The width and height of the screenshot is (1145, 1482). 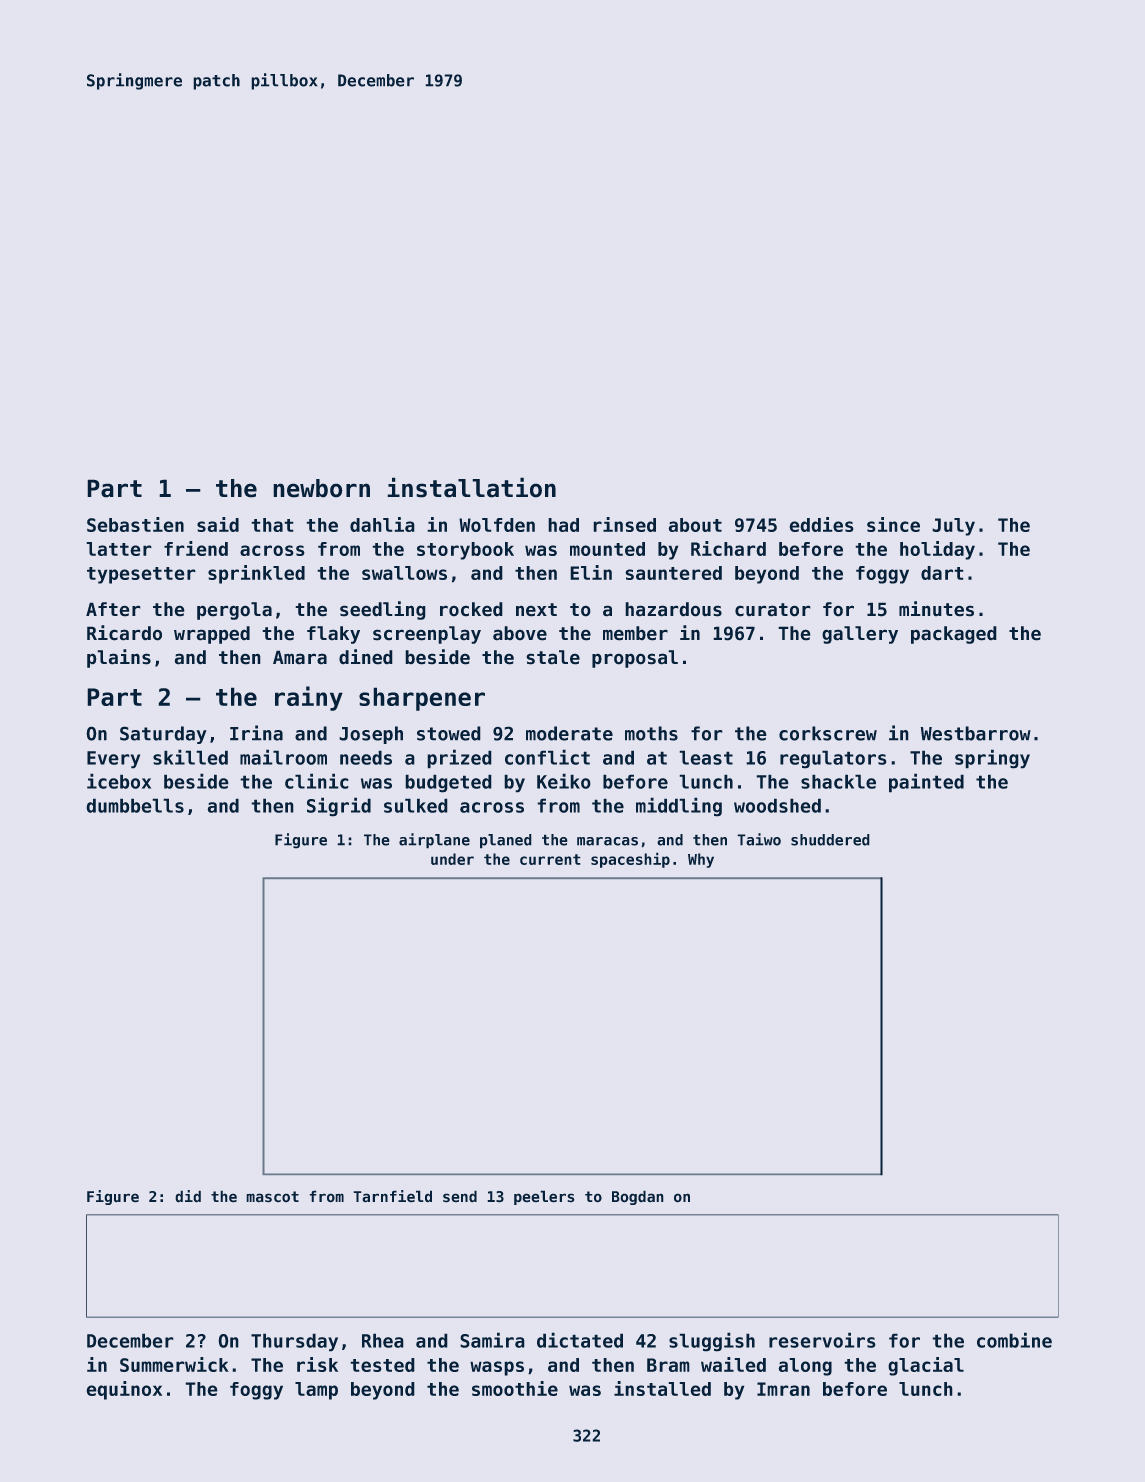 What do you see at coordinates (392, 1196) in the screenshot?
I see `Tarnfield` at bounding box center [392, 1196].
